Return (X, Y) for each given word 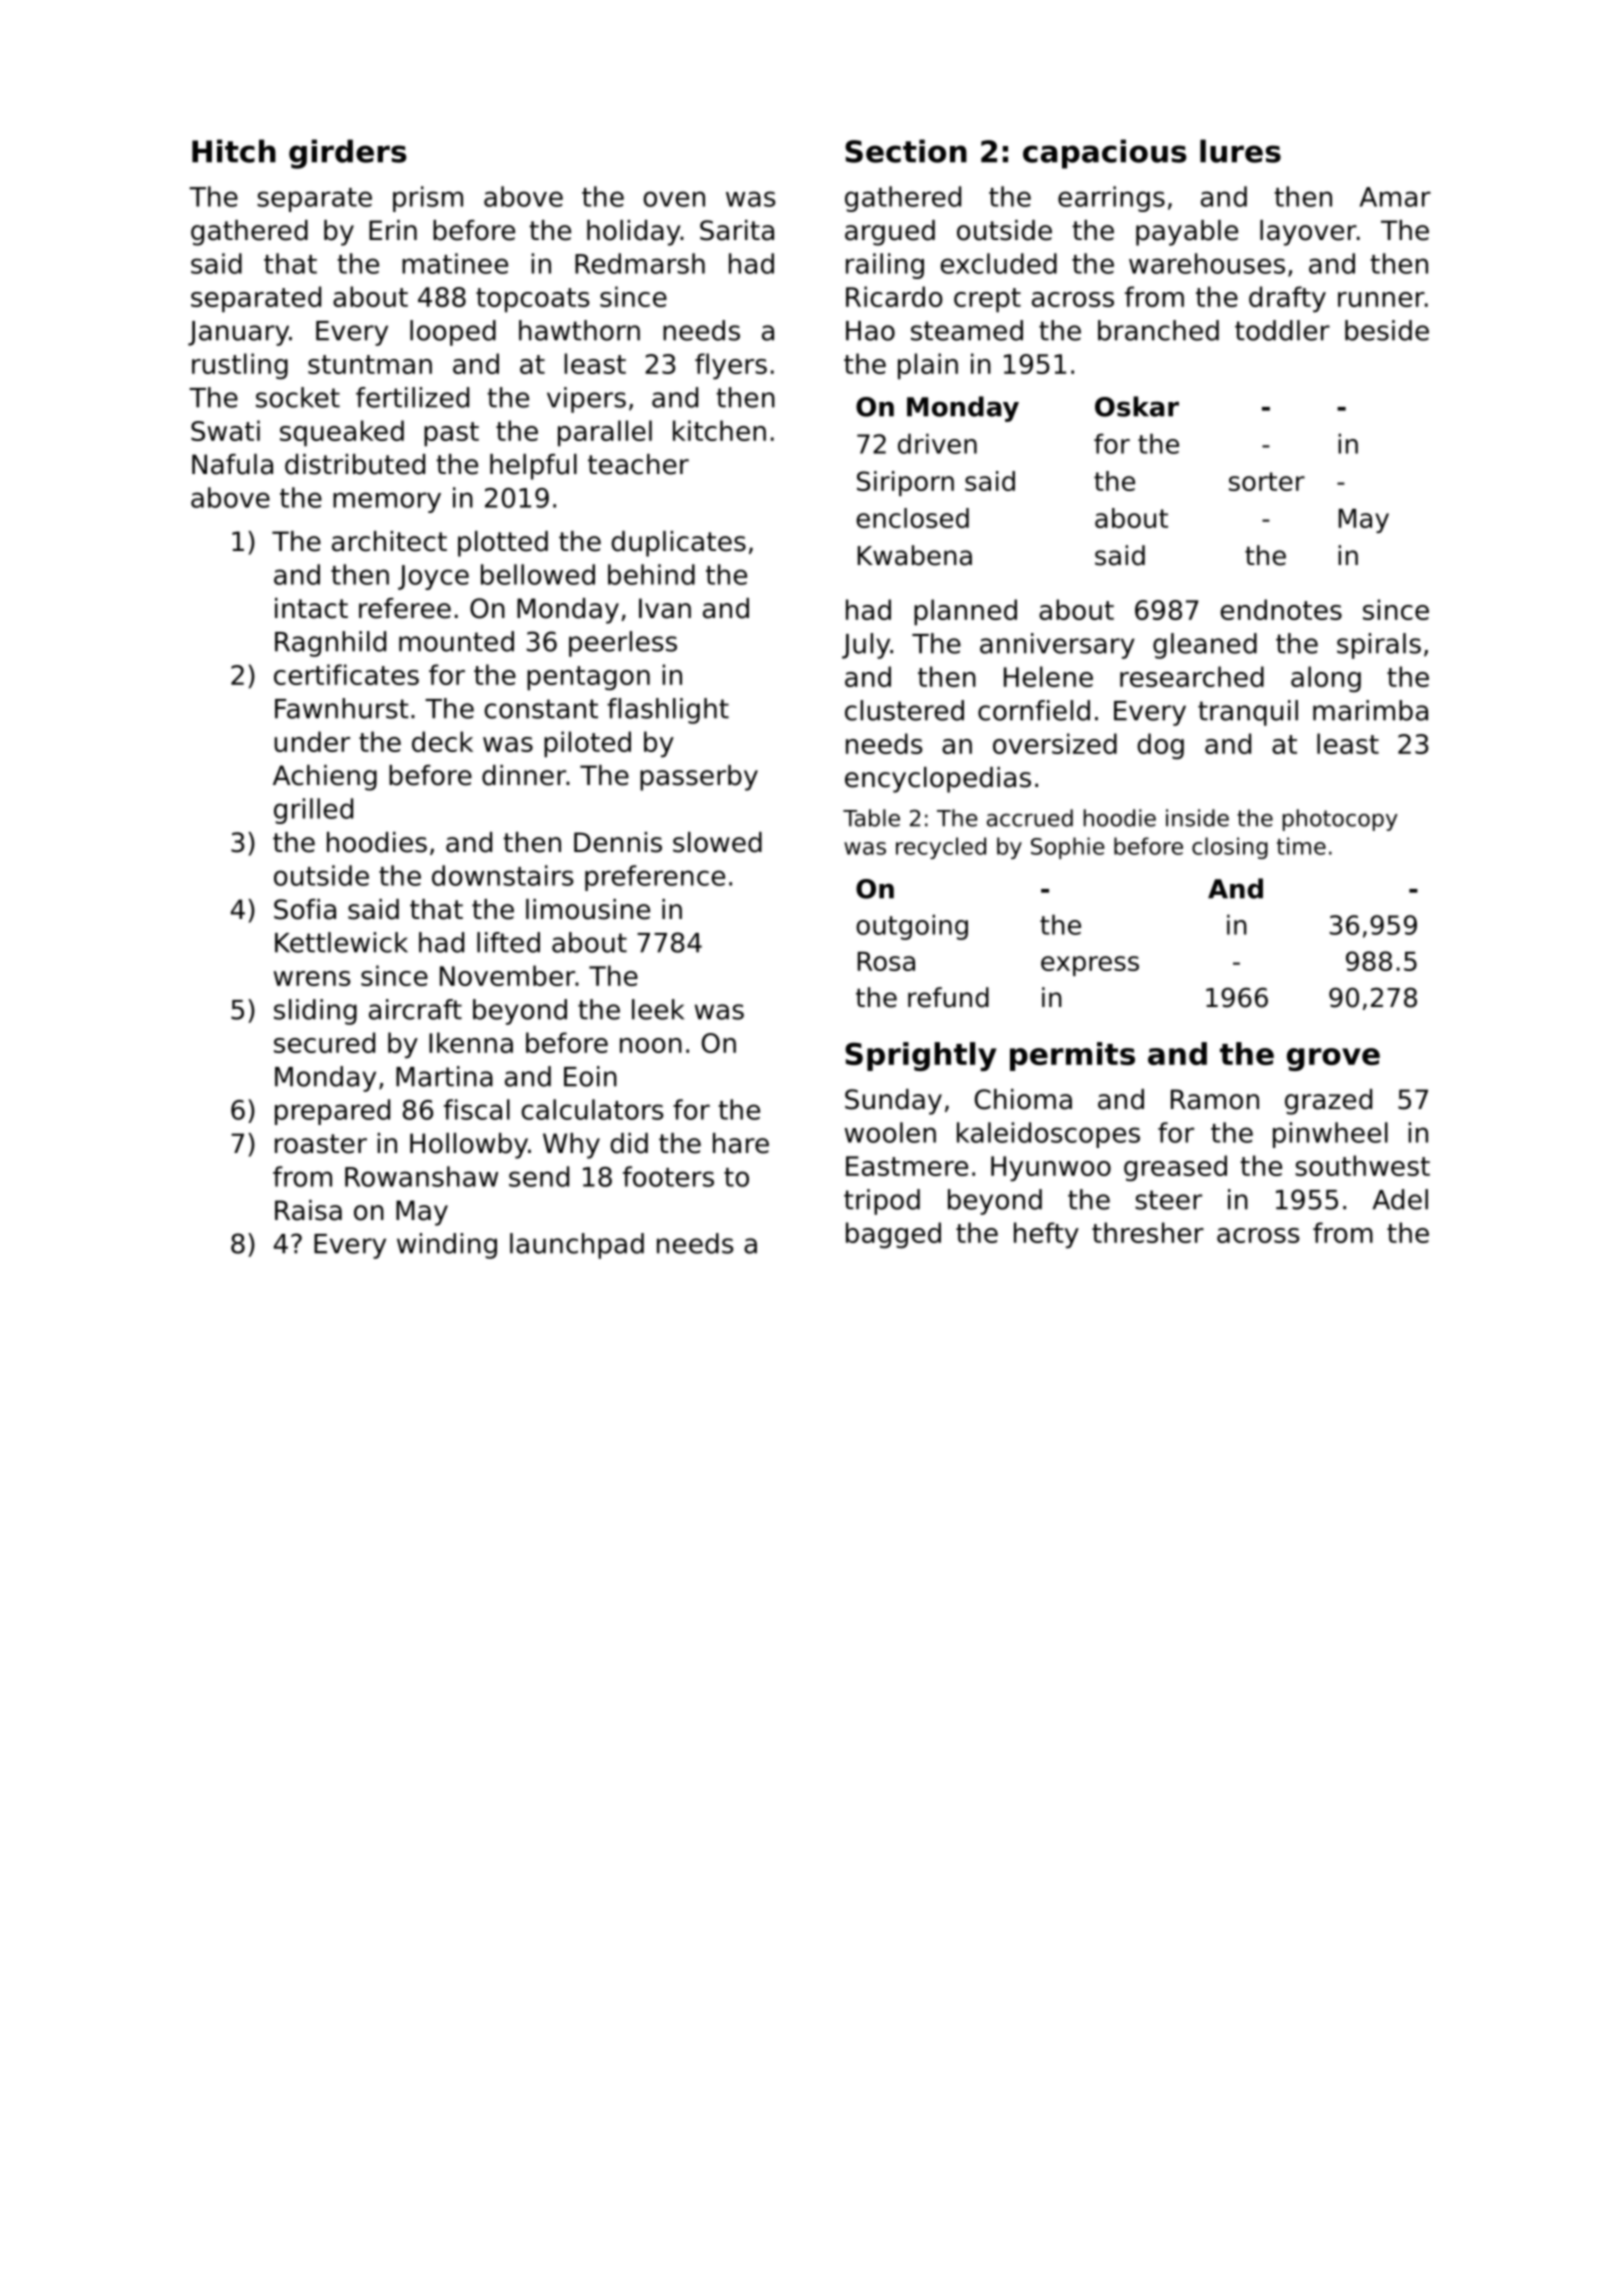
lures (1240, 151)
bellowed (538, 574)
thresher (1148, 1232)
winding (447, 1246)
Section (906, 151)
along (1326, 679)
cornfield (1034, 710)
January (238, 333)
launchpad (577, 1246)
